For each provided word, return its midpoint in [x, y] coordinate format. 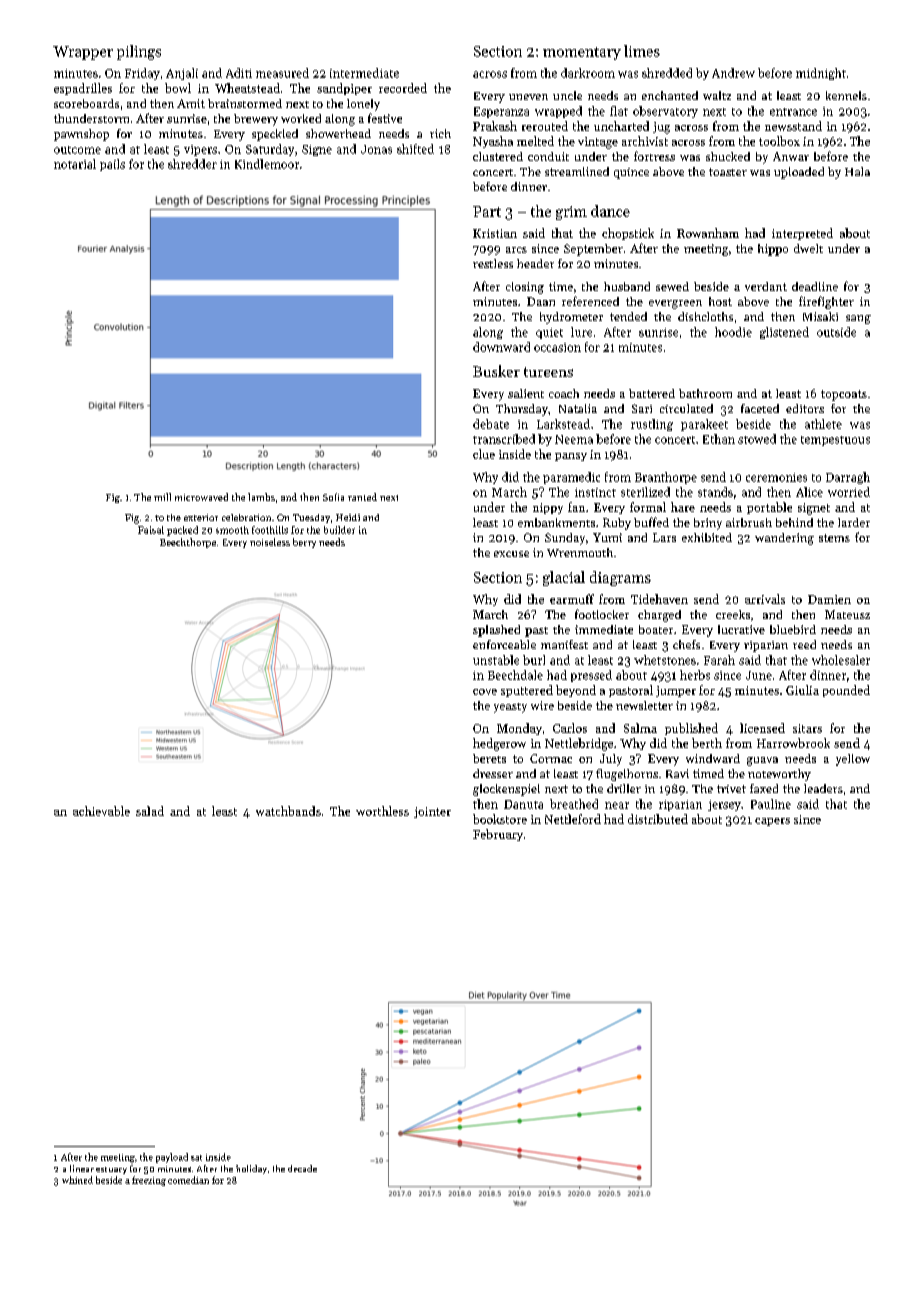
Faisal [151, 530]
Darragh [848, 478]
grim [571, 213]
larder [854, 522]
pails [112, 165]
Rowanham [708, 233]
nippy [548, 508]
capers [772, 822]
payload [172, 1158]
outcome [77, 150]
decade [302, 1168]
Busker [496, 371]
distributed [658, 819]
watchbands [288, 811]
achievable [101, 811]
